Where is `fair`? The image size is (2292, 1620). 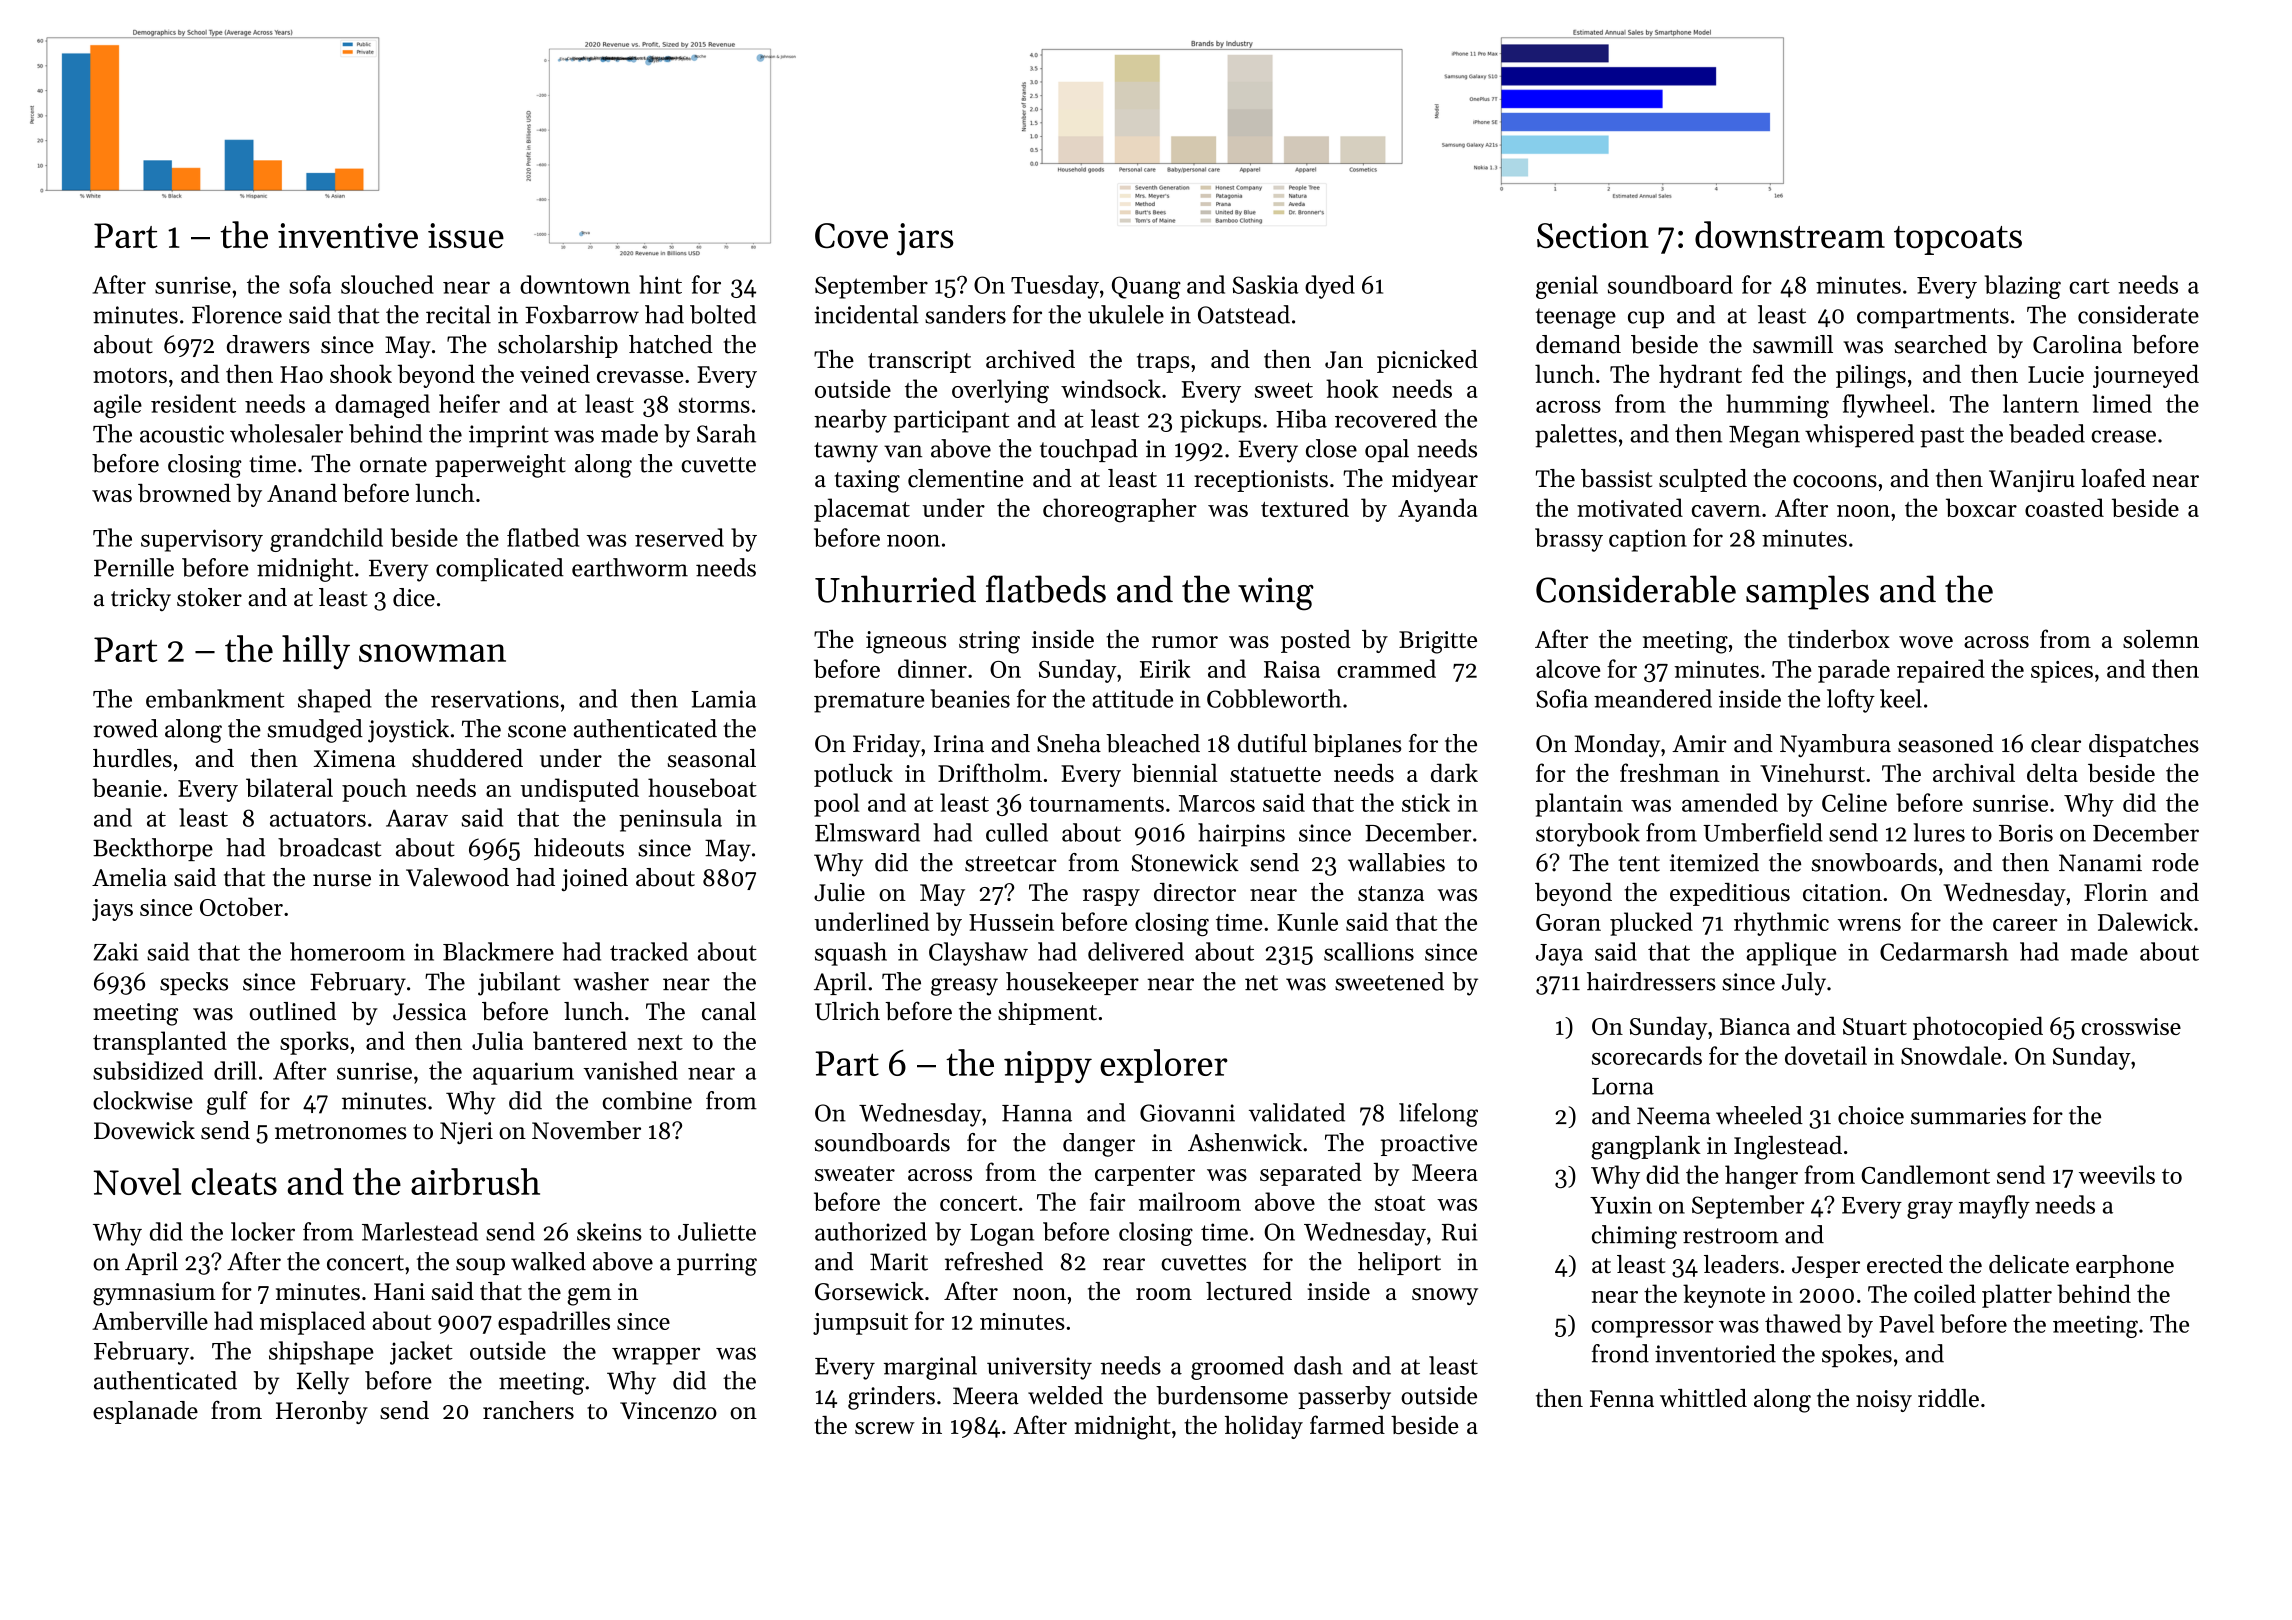
fair is located at coordinates (1107, 1201).
